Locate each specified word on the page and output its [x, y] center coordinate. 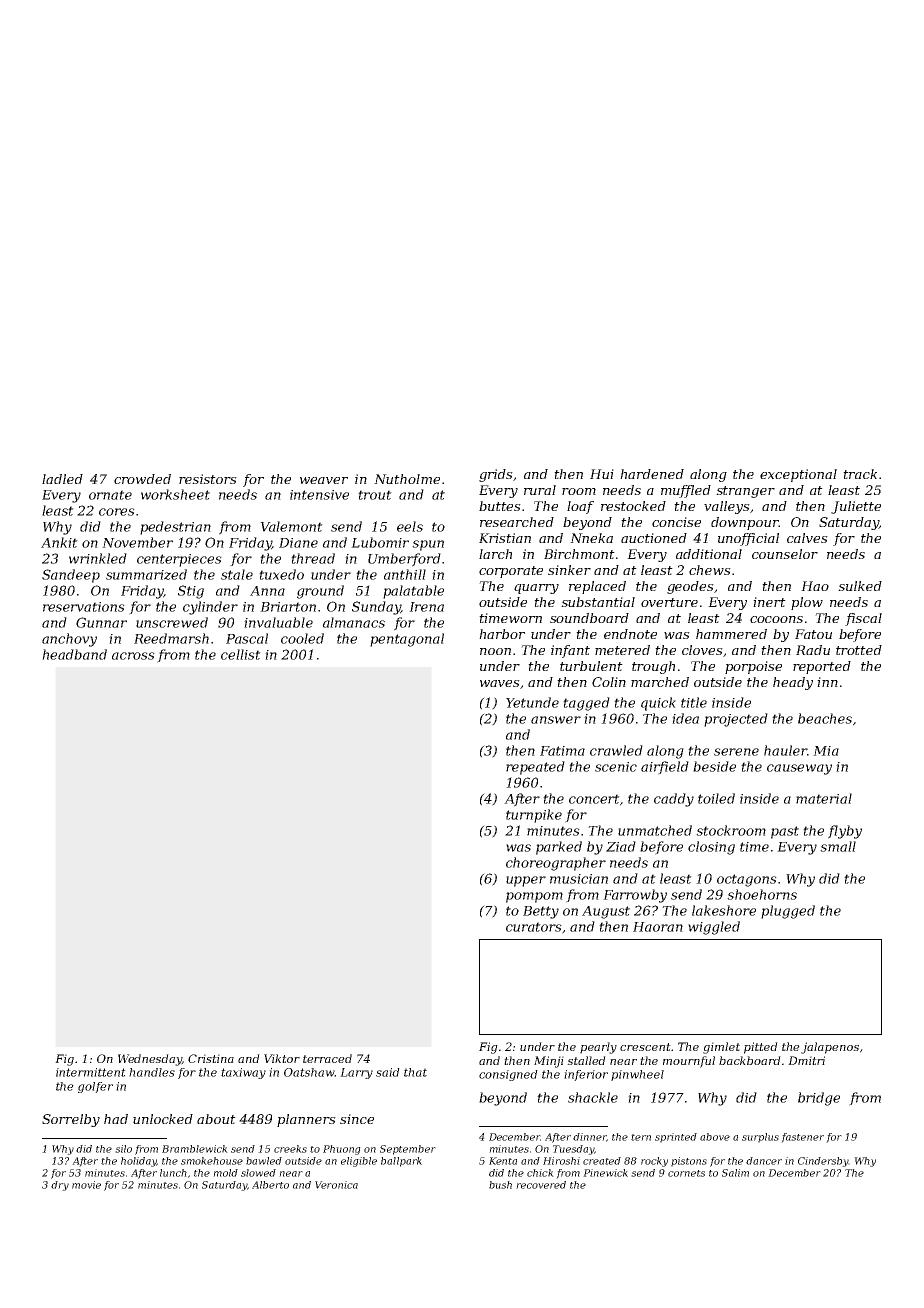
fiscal [863, 619]
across [133, 656]
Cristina [211, 1058]
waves [500, 683]
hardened [652, 474]
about [216, 1119]
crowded [142, 479]
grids [496, 475]
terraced [327, 1058]
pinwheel [637, 1075]
